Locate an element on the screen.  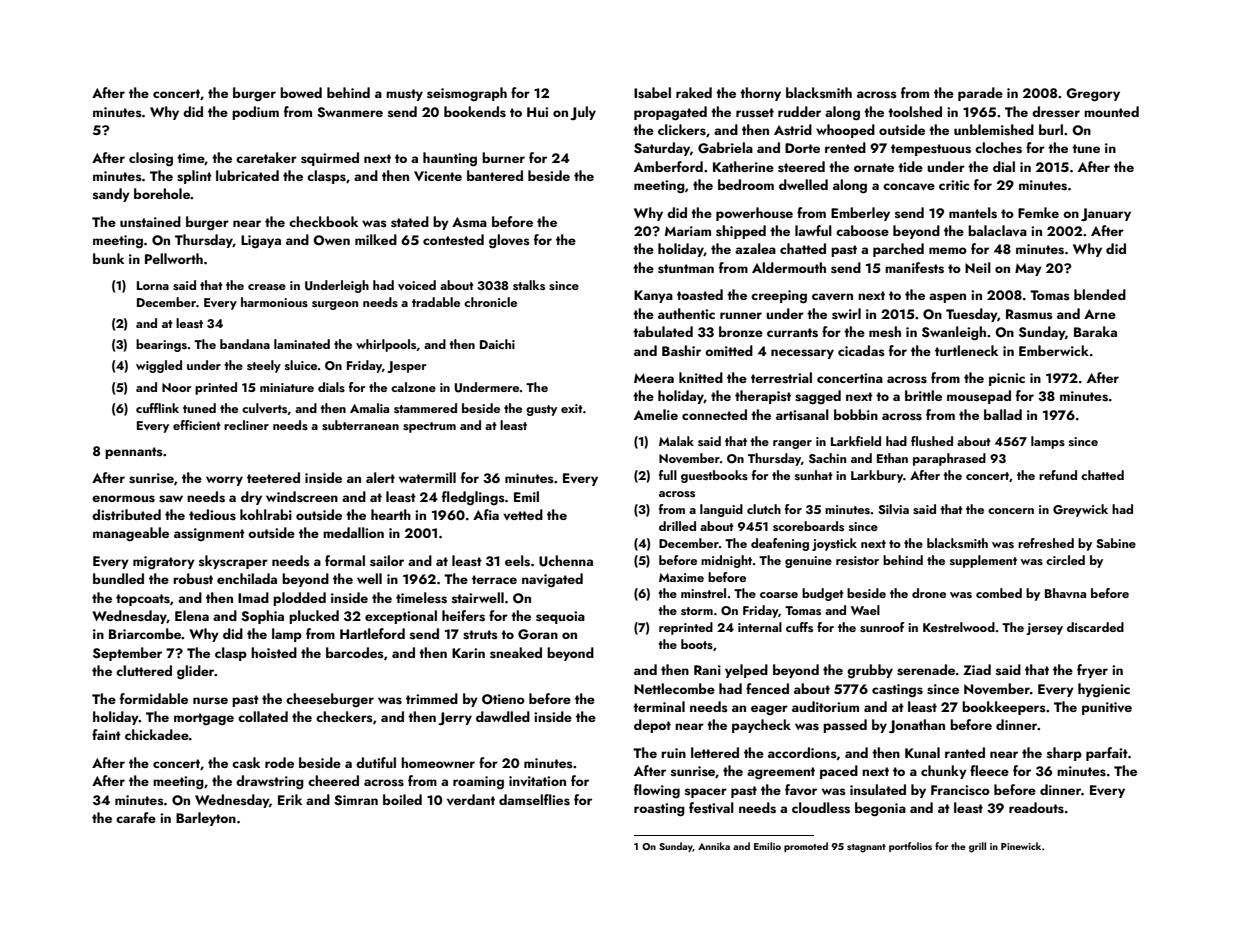
Karin is located at coordinates (468, 653).
